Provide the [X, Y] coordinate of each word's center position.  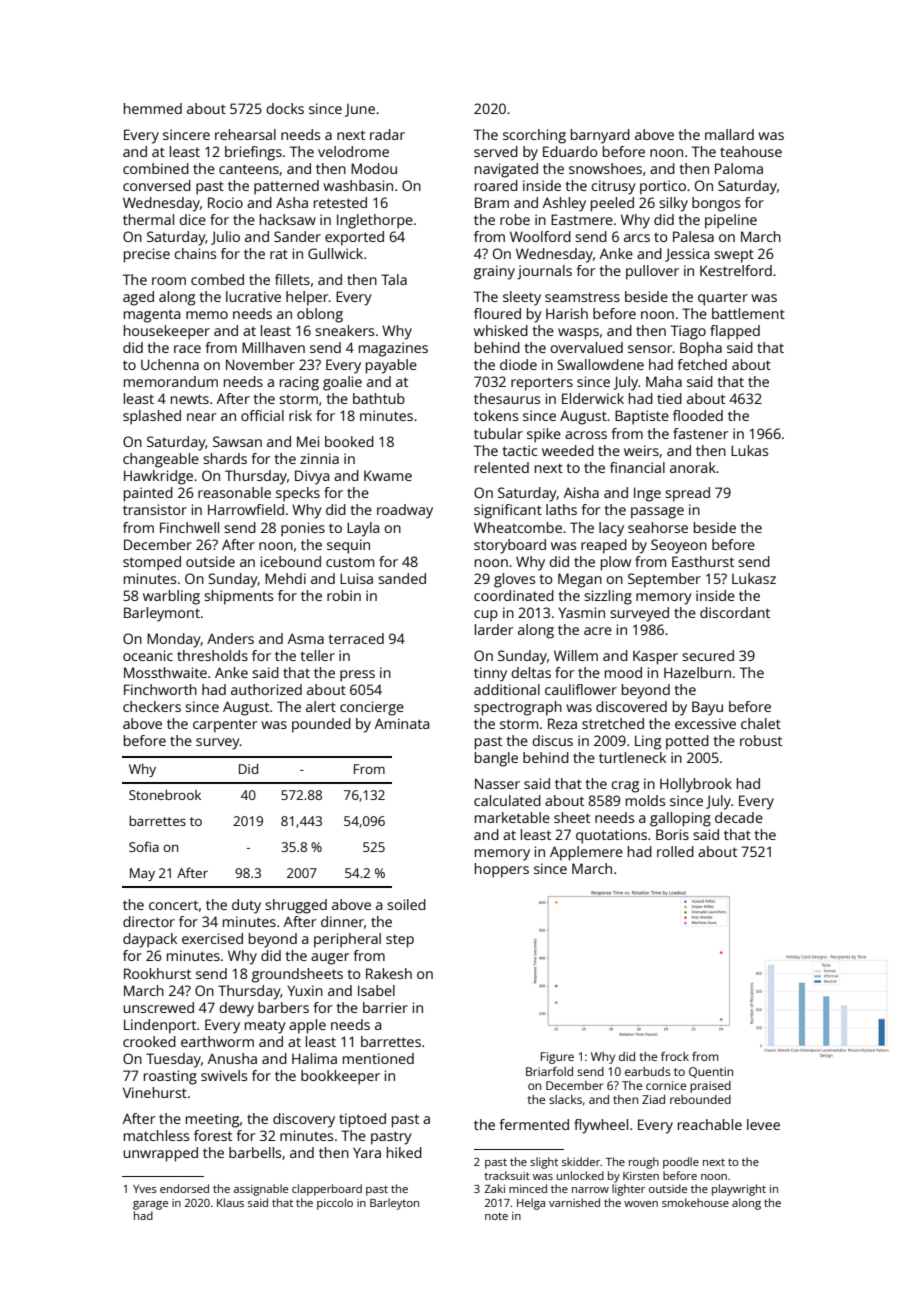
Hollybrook [696, 785]
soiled [406, 904]
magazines [393, 349]
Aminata [402, 723]
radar [387, 134]
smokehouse [695, 1202]
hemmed [153, 108]
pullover [652, 272]
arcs [637, 238]
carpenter [225, 726]
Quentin [711, 1072]
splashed [152, 417]
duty [246, 906]
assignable [261, 1190]
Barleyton [394, 1204]
